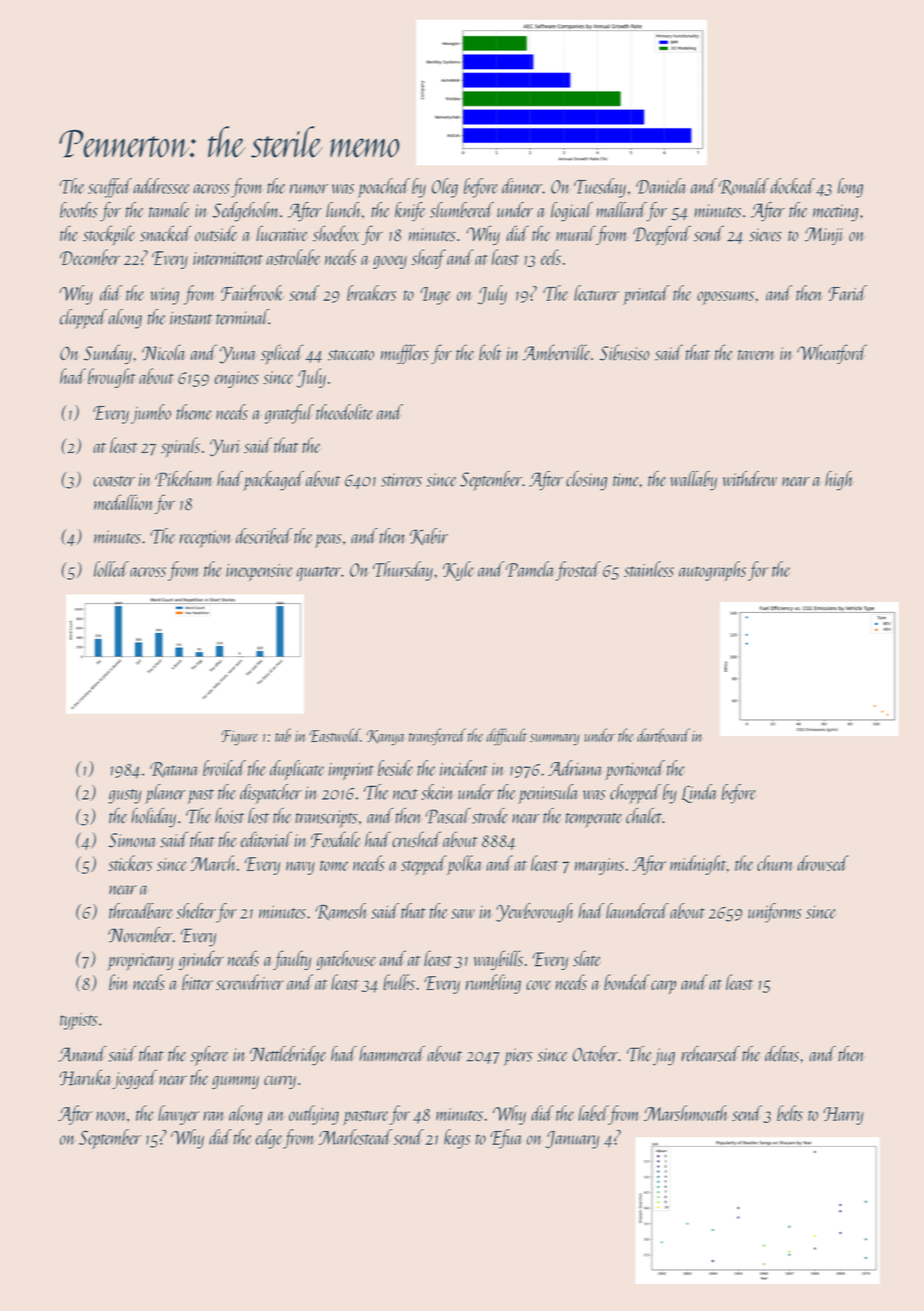 This page has width=924, height=1311. Describe the element at coordinates (111, 1116) in the page. I see `noon` at that location.
